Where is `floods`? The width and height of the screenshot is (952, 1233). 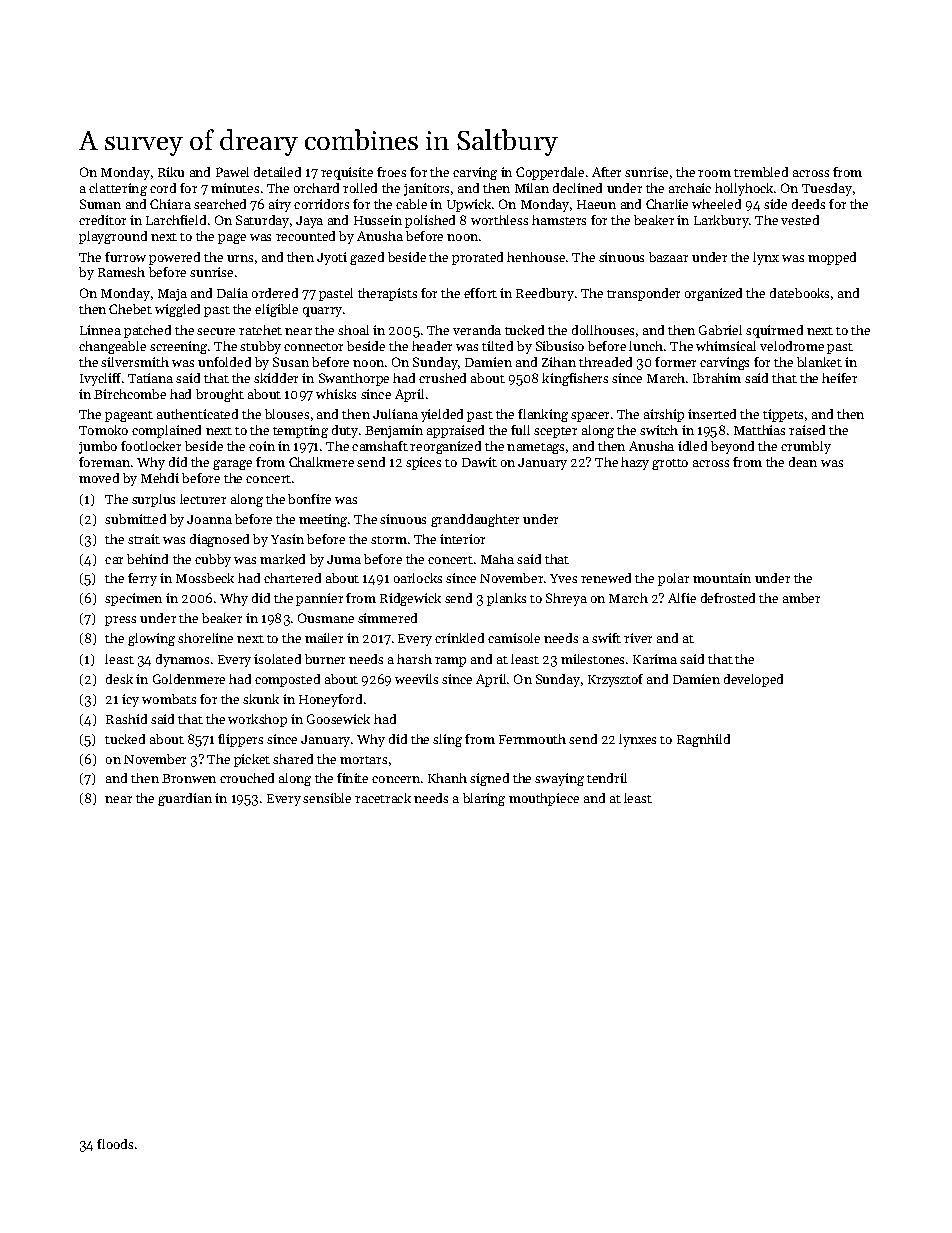
floods is located at coordinates (115, 1144).
